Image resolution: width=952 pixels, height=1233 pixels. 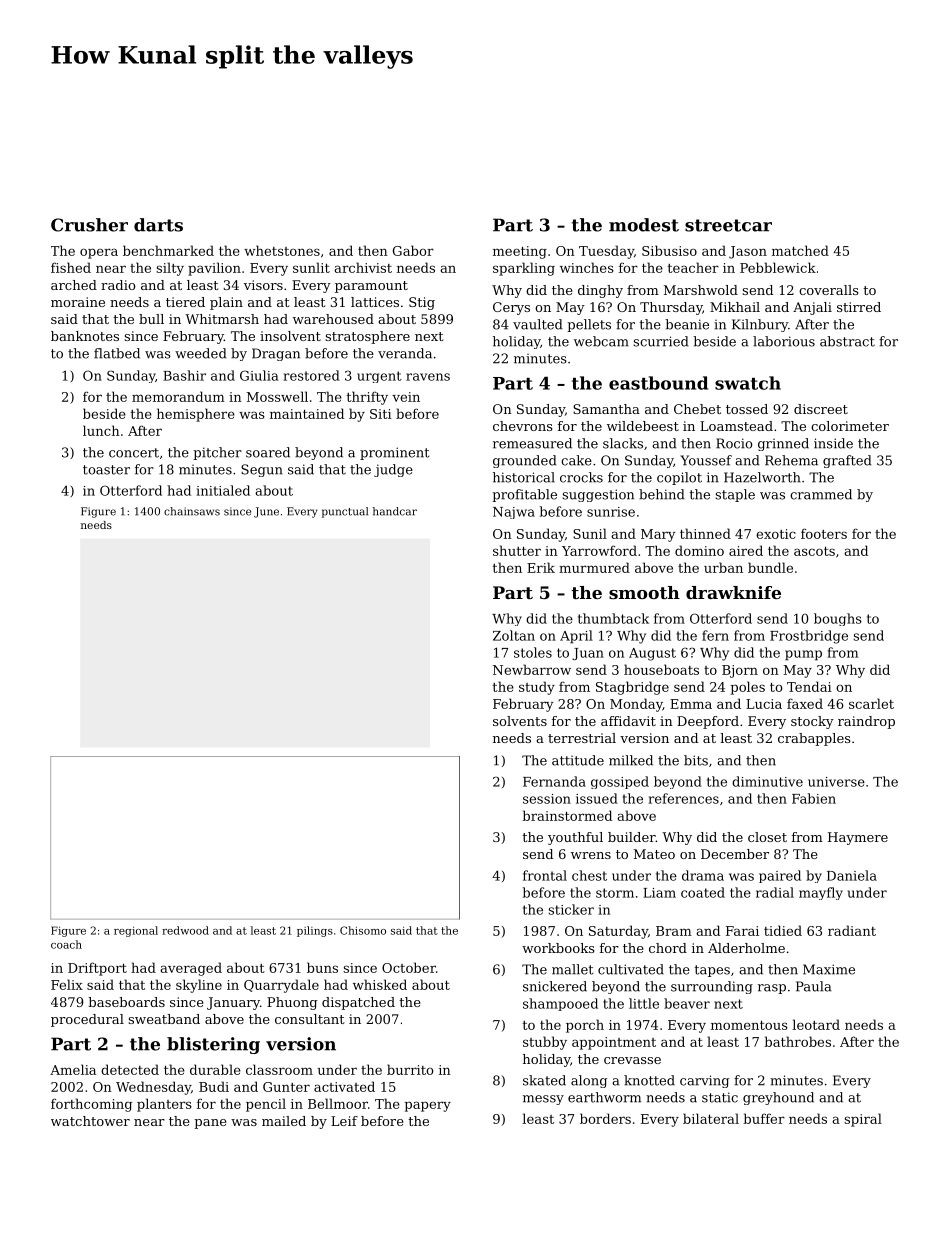 I want to click on Daniela, so click(x=852, y=875).
